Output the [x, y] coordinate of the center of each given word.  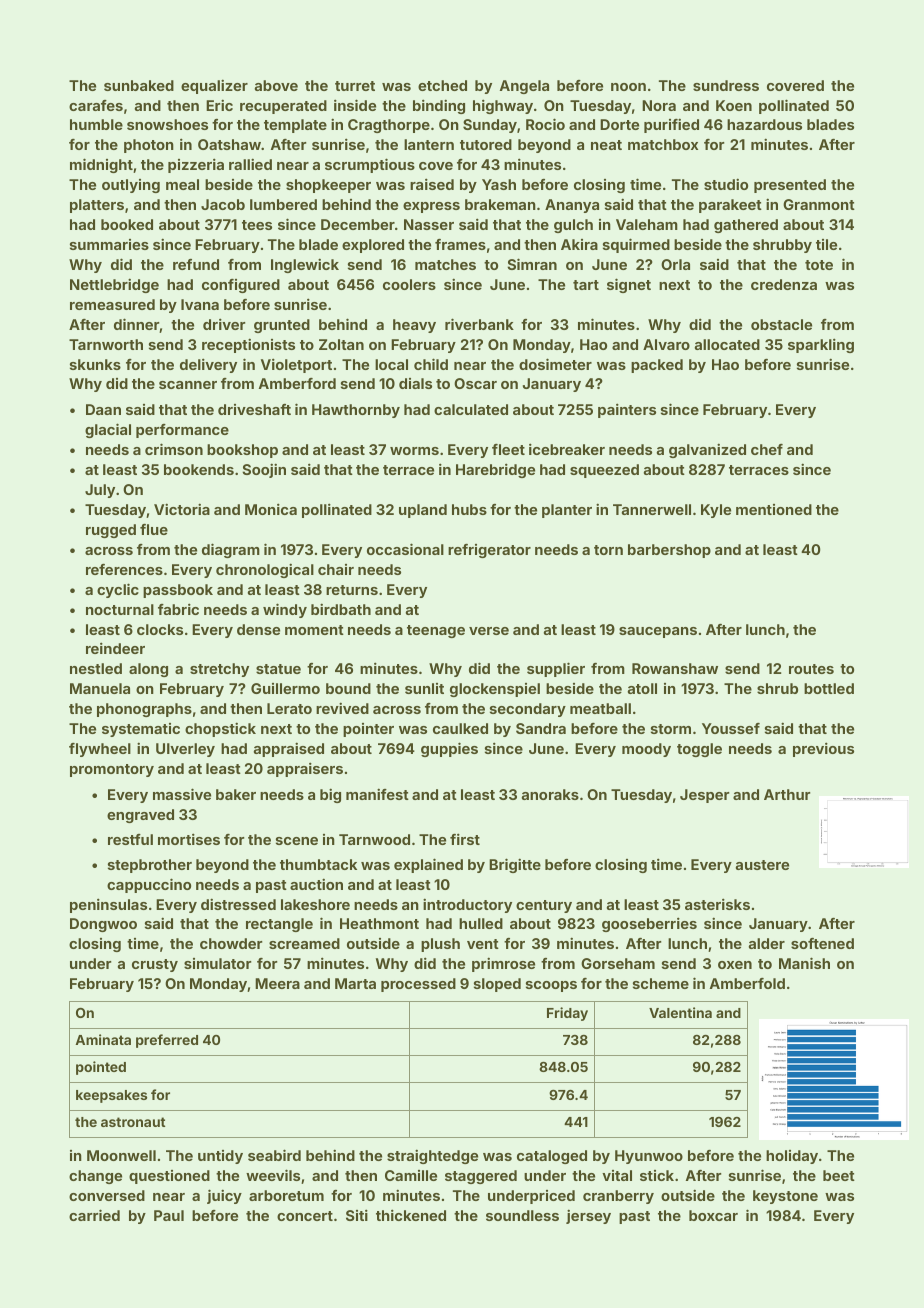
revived [342, 708]
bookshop [242, 451]
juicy [224, 1196]
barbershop [669, 551]
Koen [734, 105]
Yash [499, 184]
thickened [411, 1215]
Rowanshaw [675, 668]
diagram [231, 550]
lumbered [283, 204]
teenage [436, 631]
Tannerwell [652, 509]
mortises [189, 839]
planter [567, 511]
